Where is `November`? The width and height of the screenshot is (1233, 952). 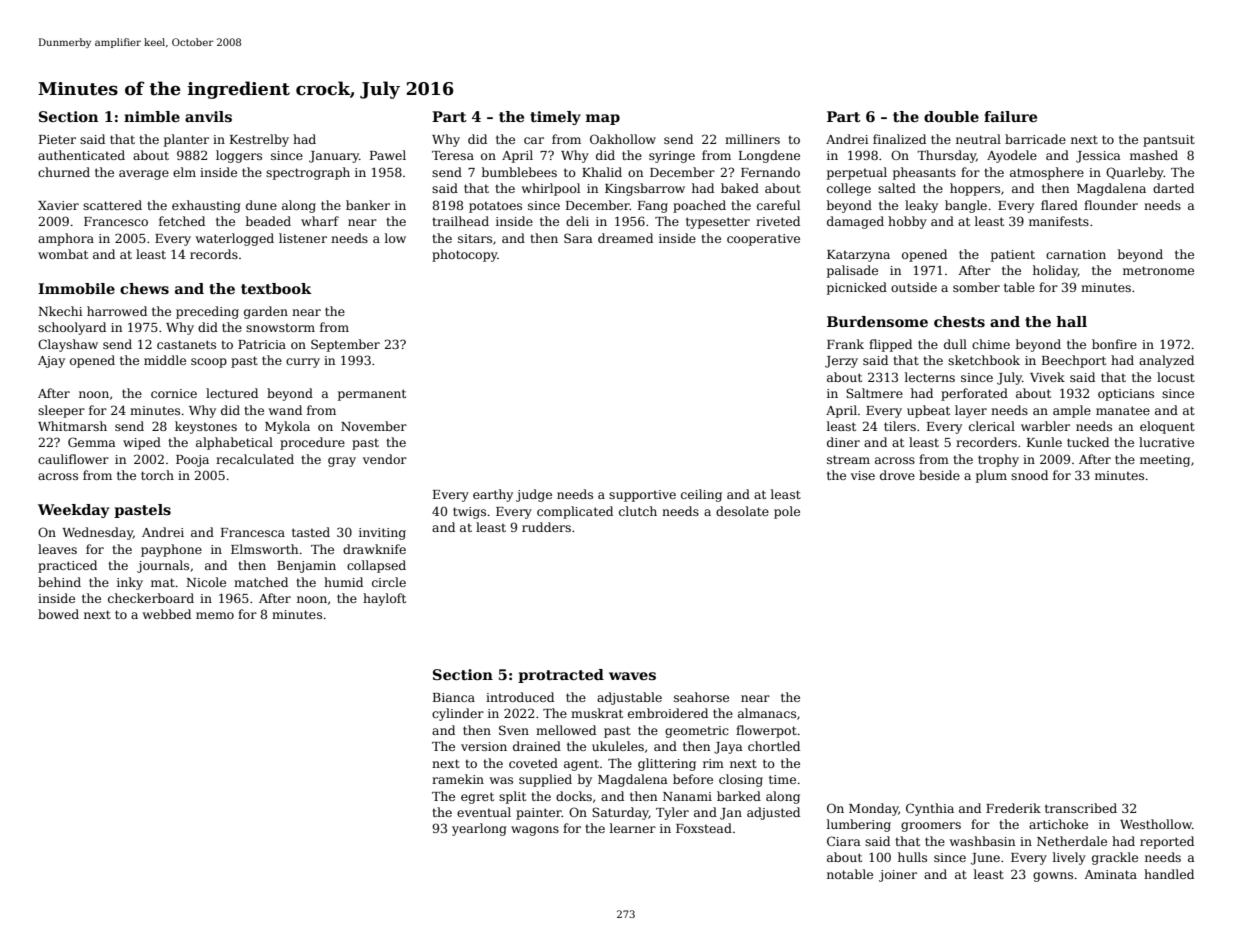
November is located at coordinates (374, 426).
